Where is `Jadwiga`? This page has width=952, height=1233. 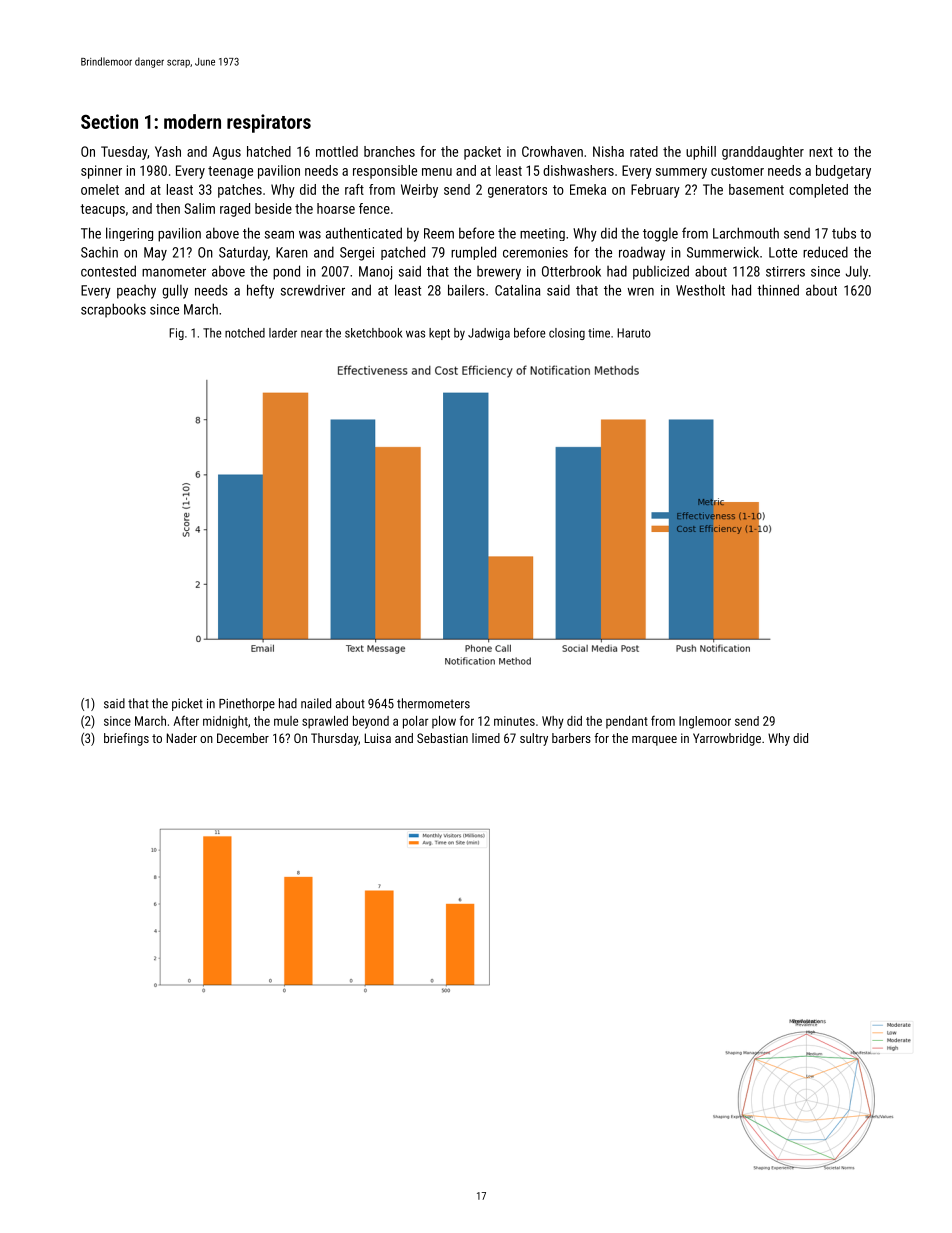 Jadwiga is located at coordinates (489, 334).
